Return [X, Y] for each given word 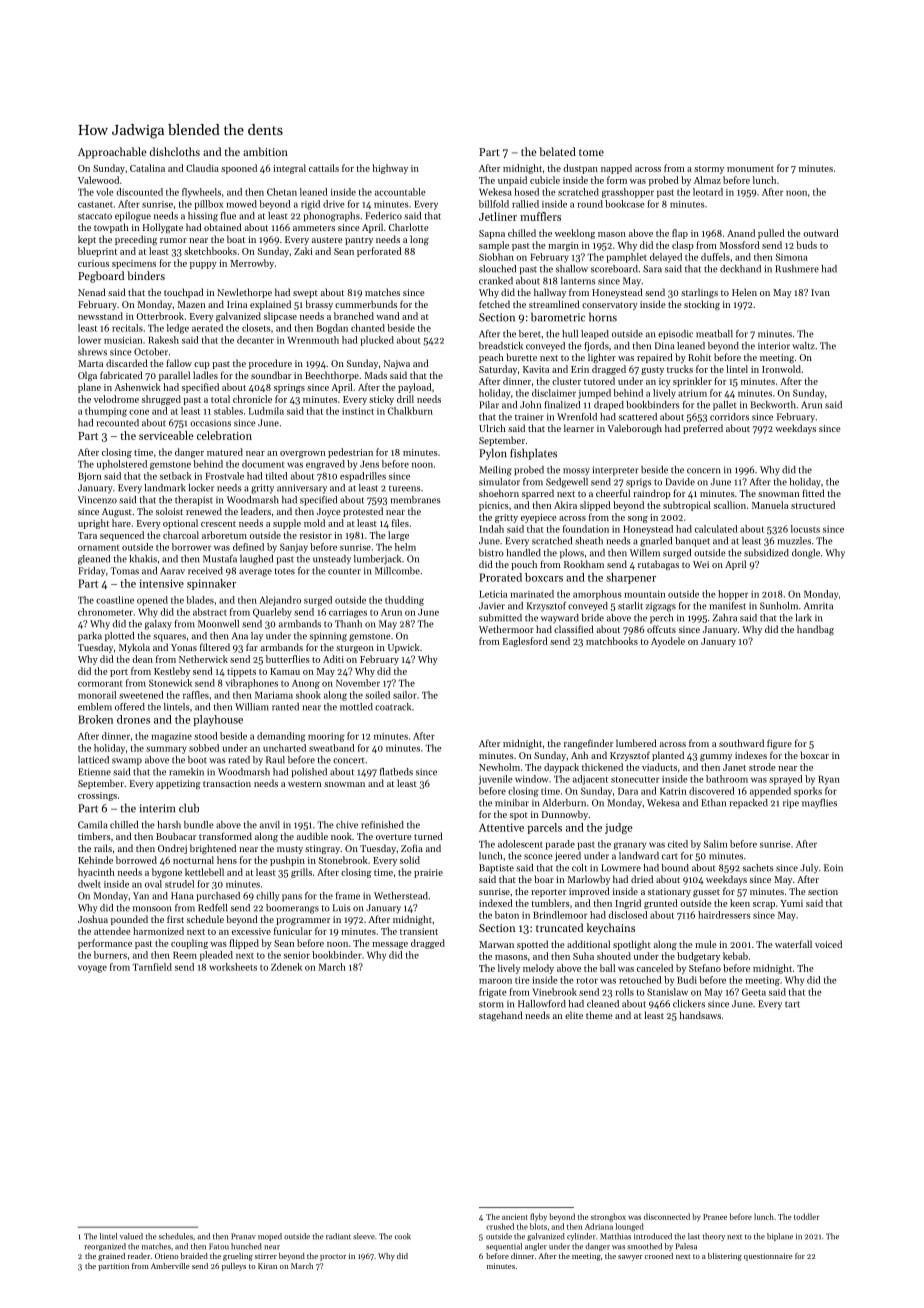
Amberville [170, 1266]
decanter [255, 340]
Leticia [493, 594]
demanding [281, 737]
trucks [680, 369]
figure [779, 744]
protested [363, 512]
